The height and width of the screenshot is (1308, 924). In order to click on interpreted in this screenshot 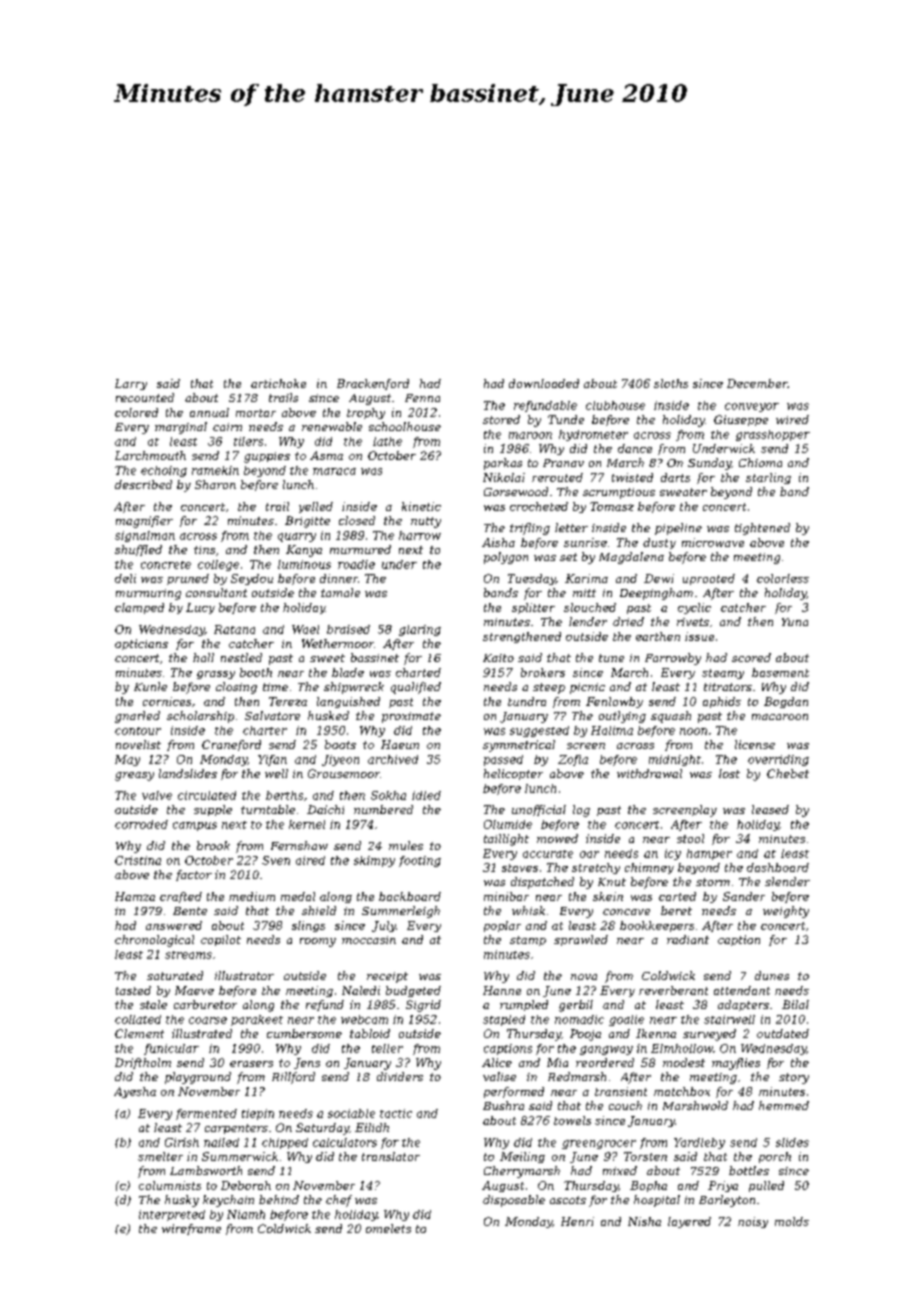, I will do `click(172, 1215)`.
